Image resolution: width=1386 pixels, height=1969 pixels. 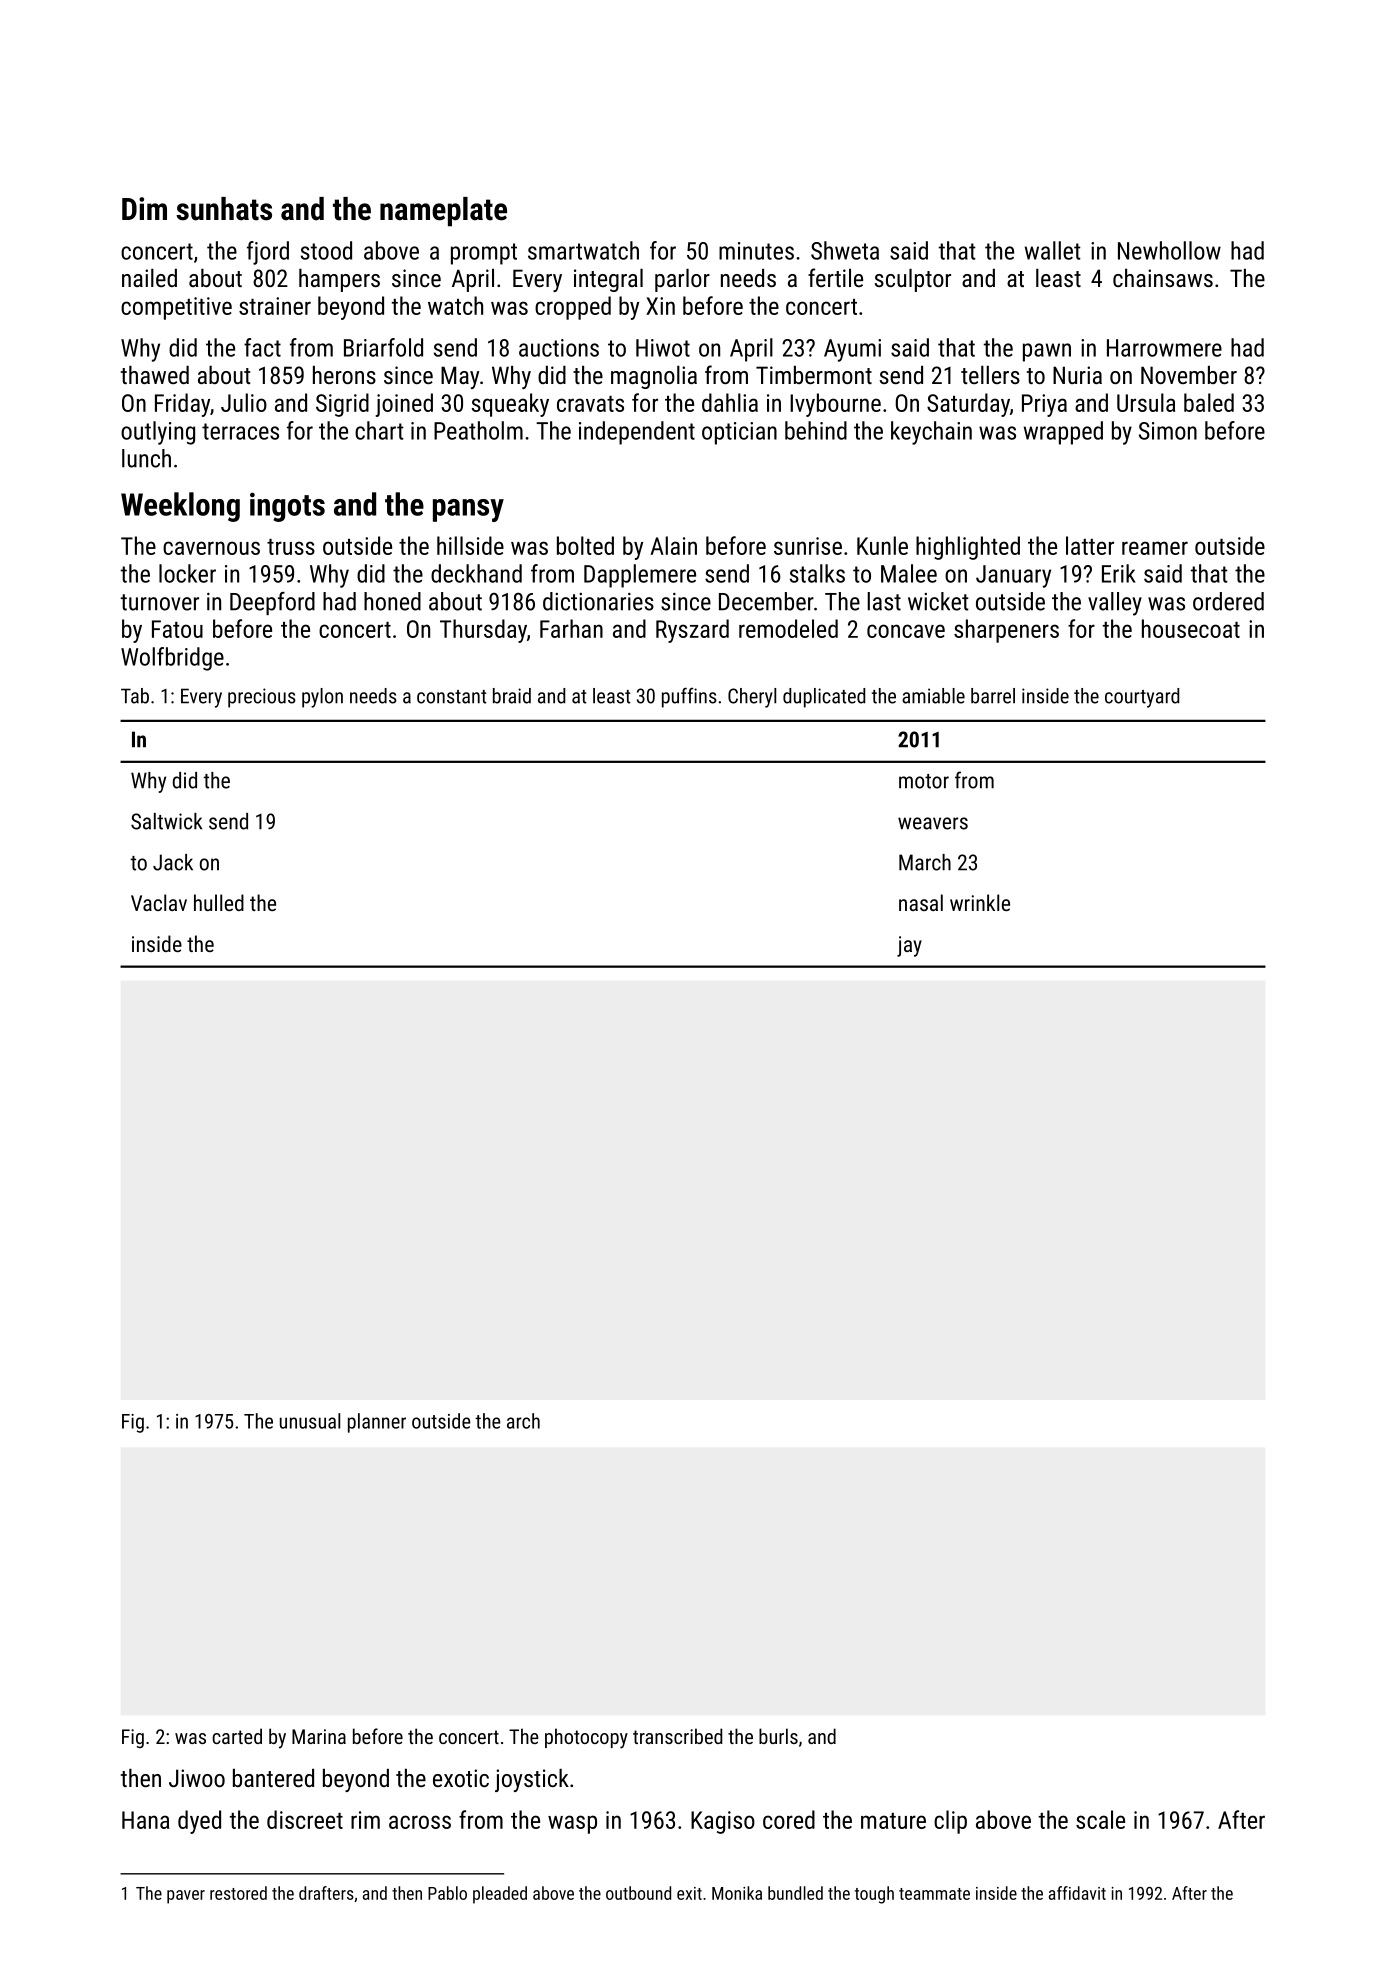 What do you see at coordinates (909, 946) in the screenshot?
I see `jay` at bounding box center [909, 946].
